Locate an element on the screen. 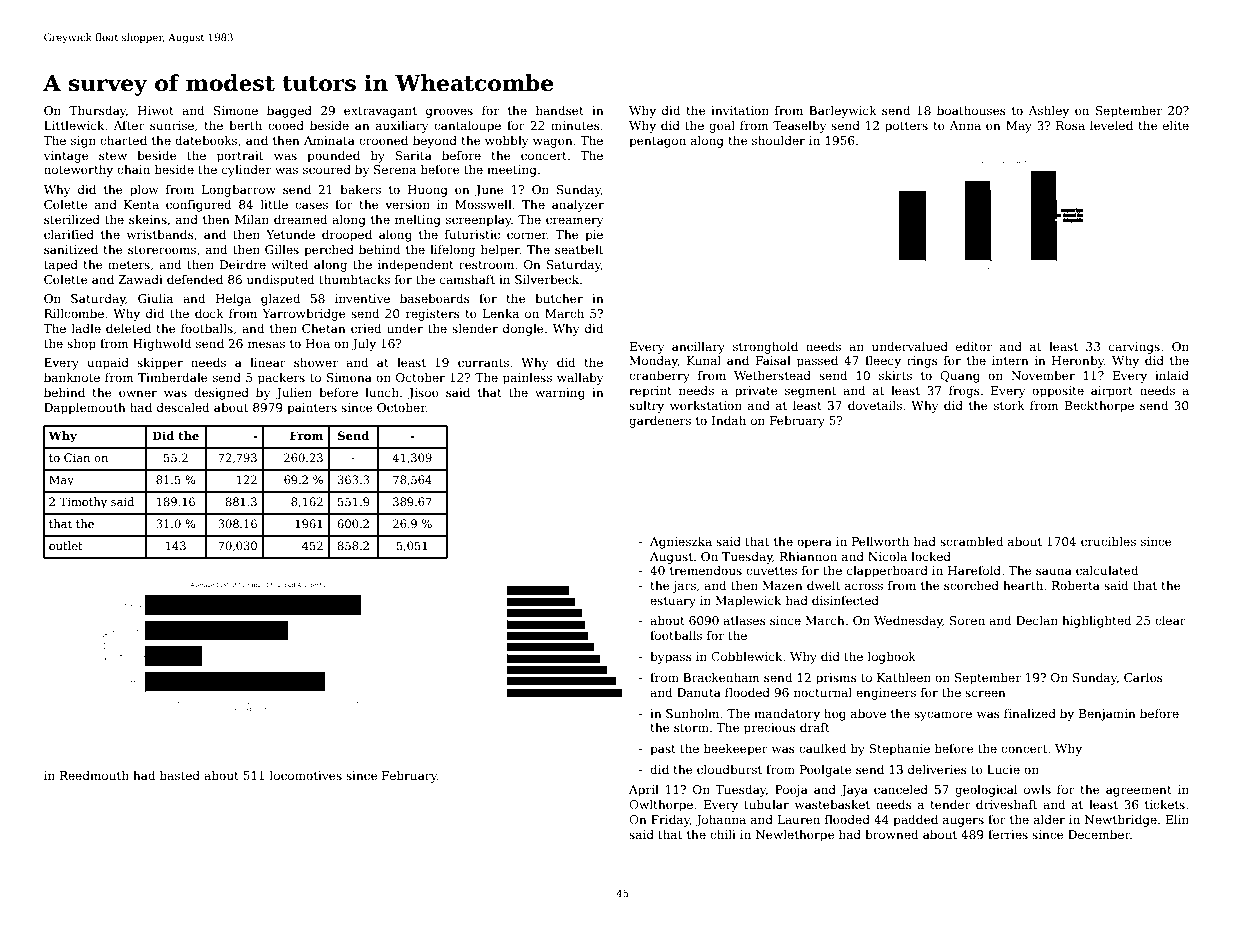 Image resolution: width=1233 pixels, height=952 pixels. Timothy is located at coordinates (83, 503).
